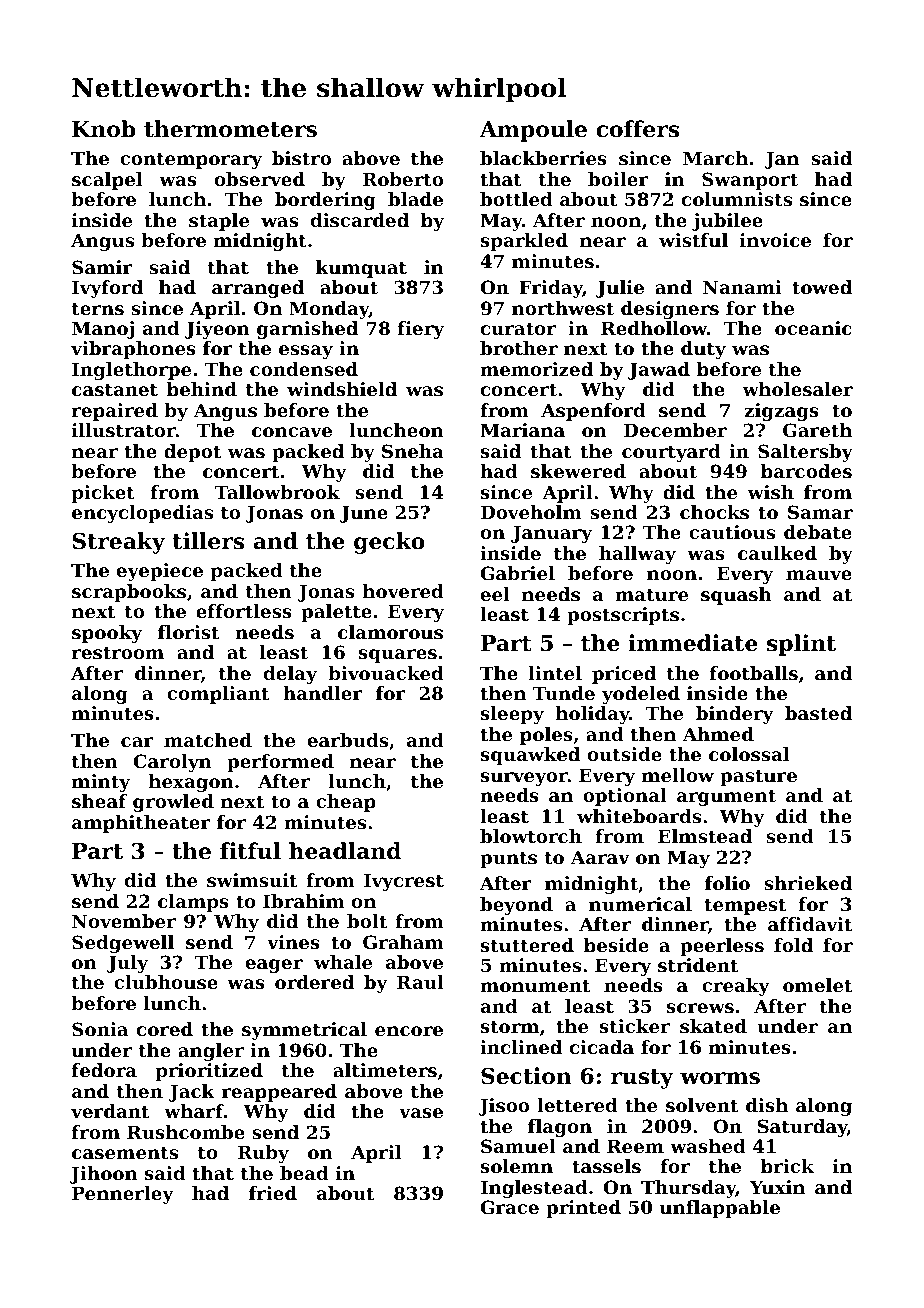 This screenshot has width=924, height=1308. Describe the element at coordinates (551, 534) in the screenshot. I see `January` at that location.
